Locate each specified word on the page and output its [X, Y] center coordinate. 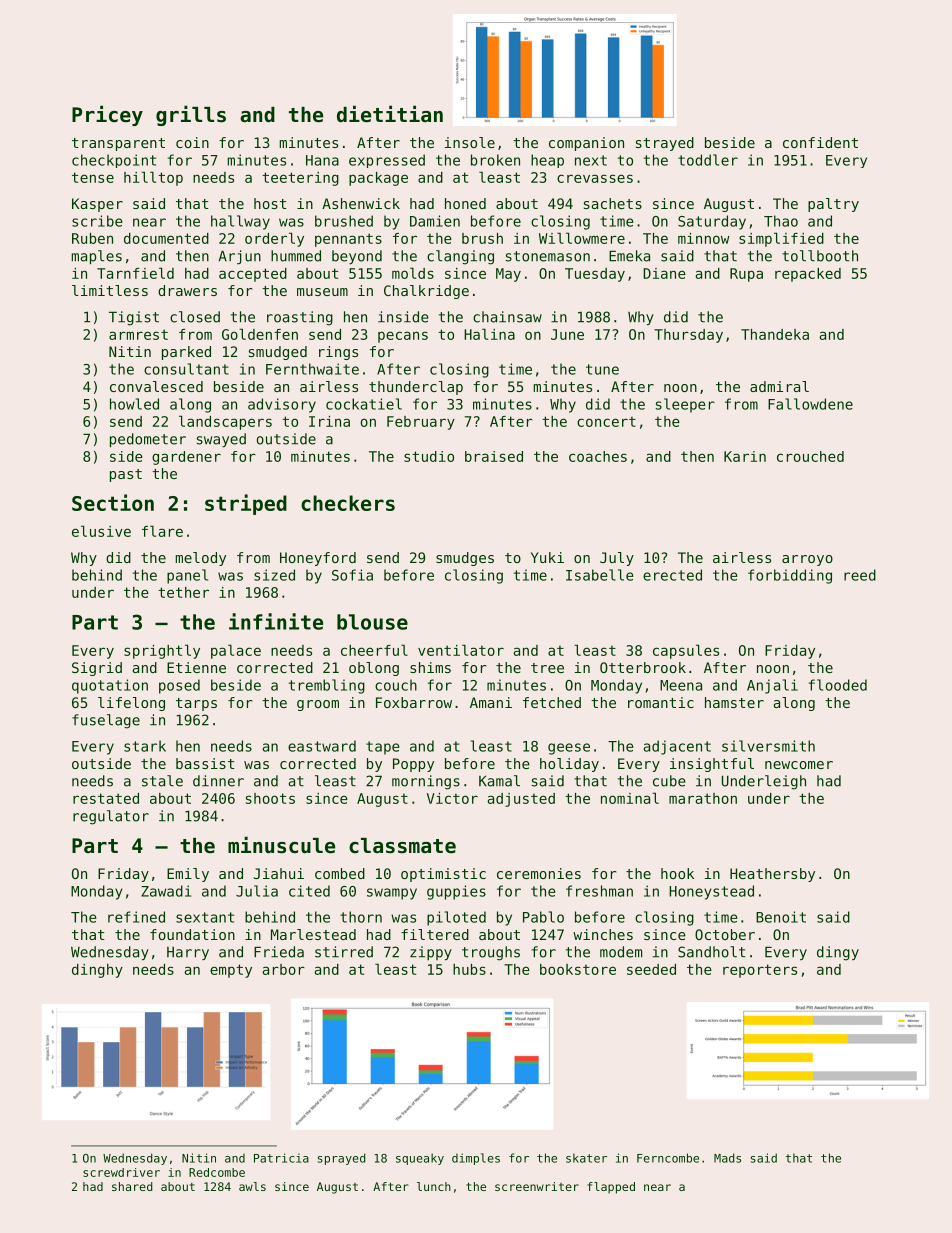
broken [495, 160]
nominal [630, 798]
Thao [781, 221]
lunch [434, 1186]
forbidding [790, 576]
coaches [598, 456]
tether [183, 592]
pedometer [148, 440]
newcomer [799, 765]
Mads [727, 1158]
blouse [372, 622]
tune [602, 369]
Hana [322, 160]
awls [252, 1186]
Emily [188, 875]
